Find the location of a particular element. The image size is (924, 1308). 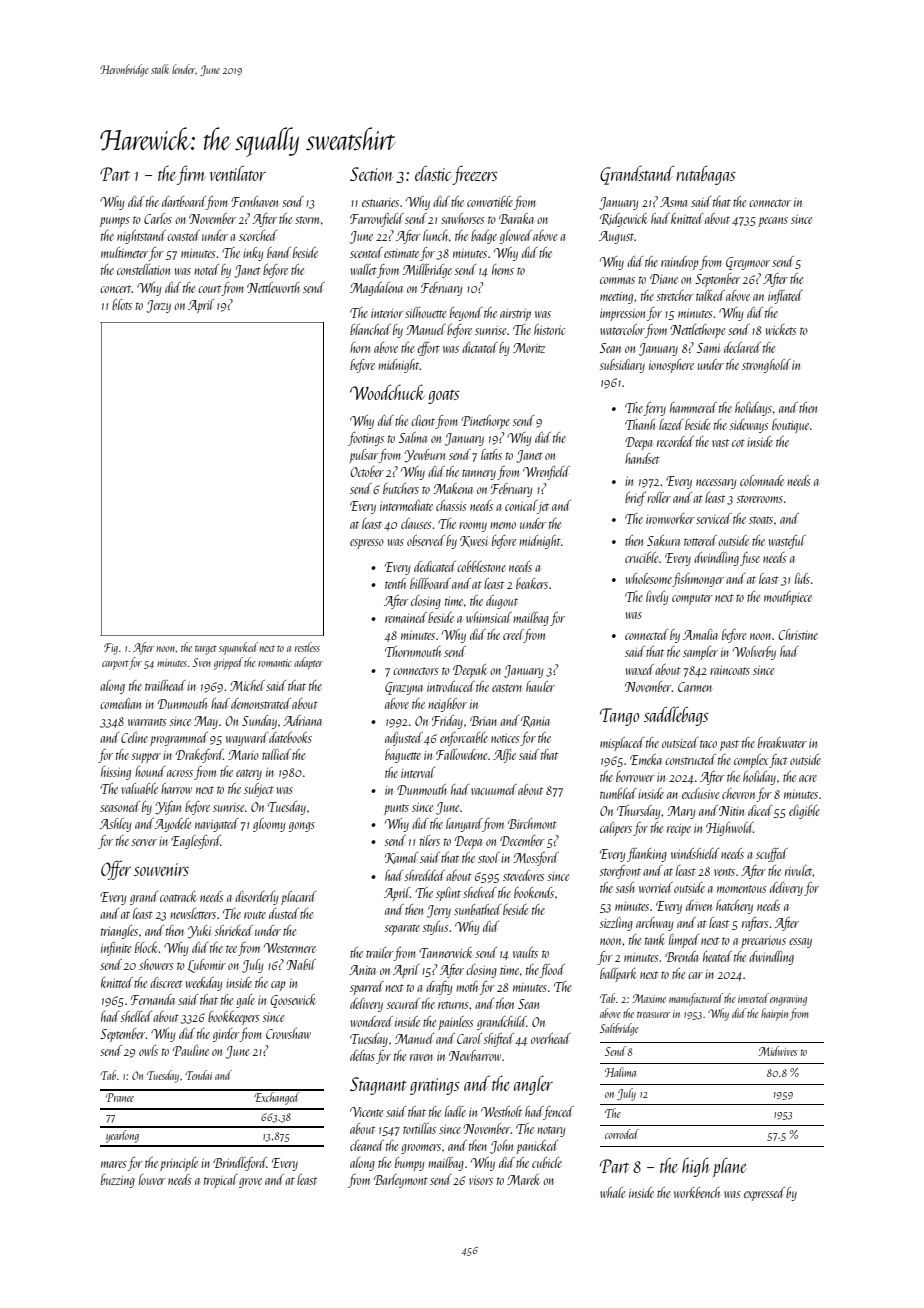

Birchmont is located at coordinates (532, 823).
